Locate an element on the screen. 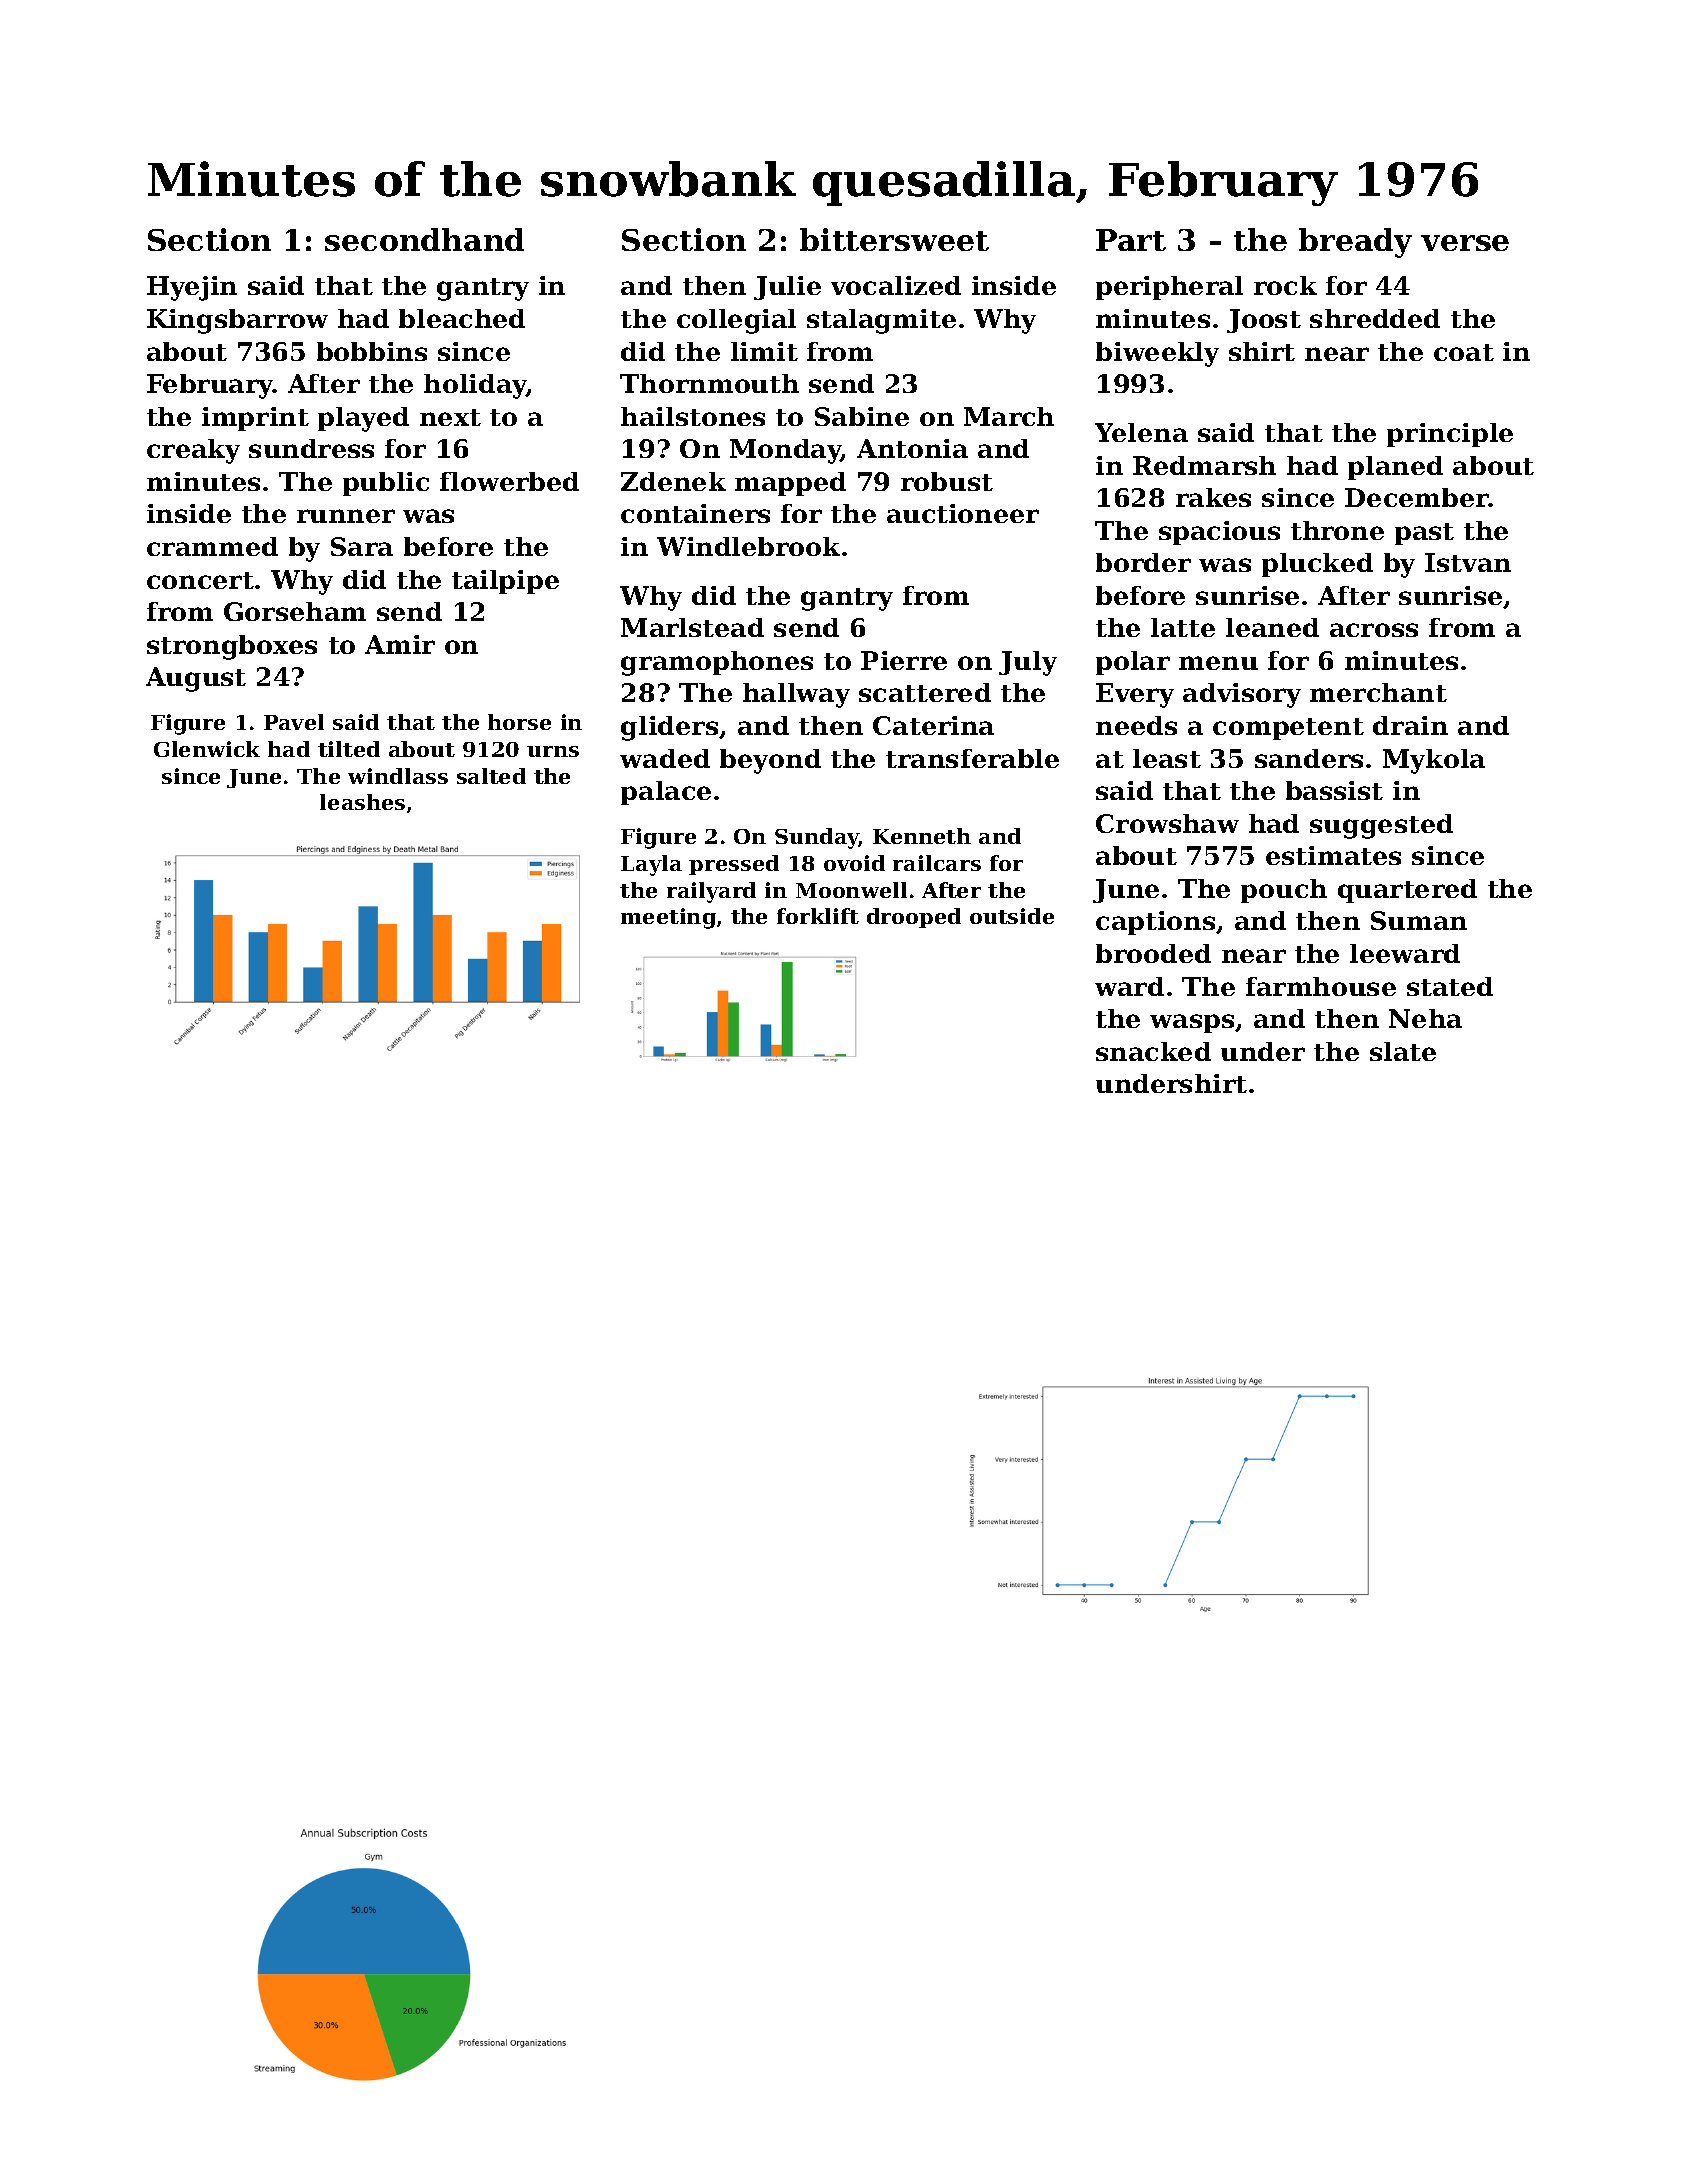  Layla is located at coordinates (651, 865).
